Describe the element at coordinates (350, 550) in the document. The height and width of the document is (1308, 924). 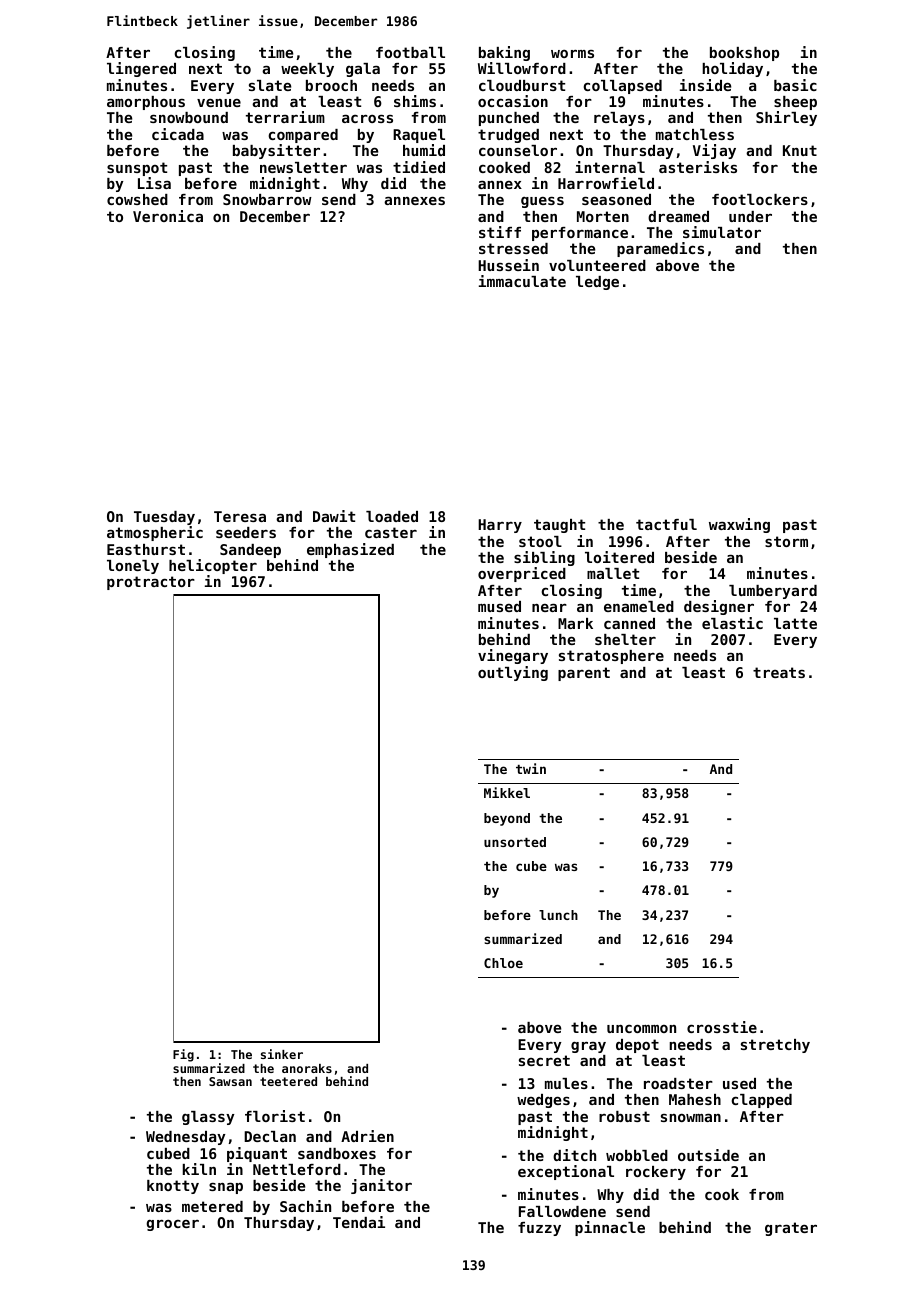
I see `emphasized` at that location.
